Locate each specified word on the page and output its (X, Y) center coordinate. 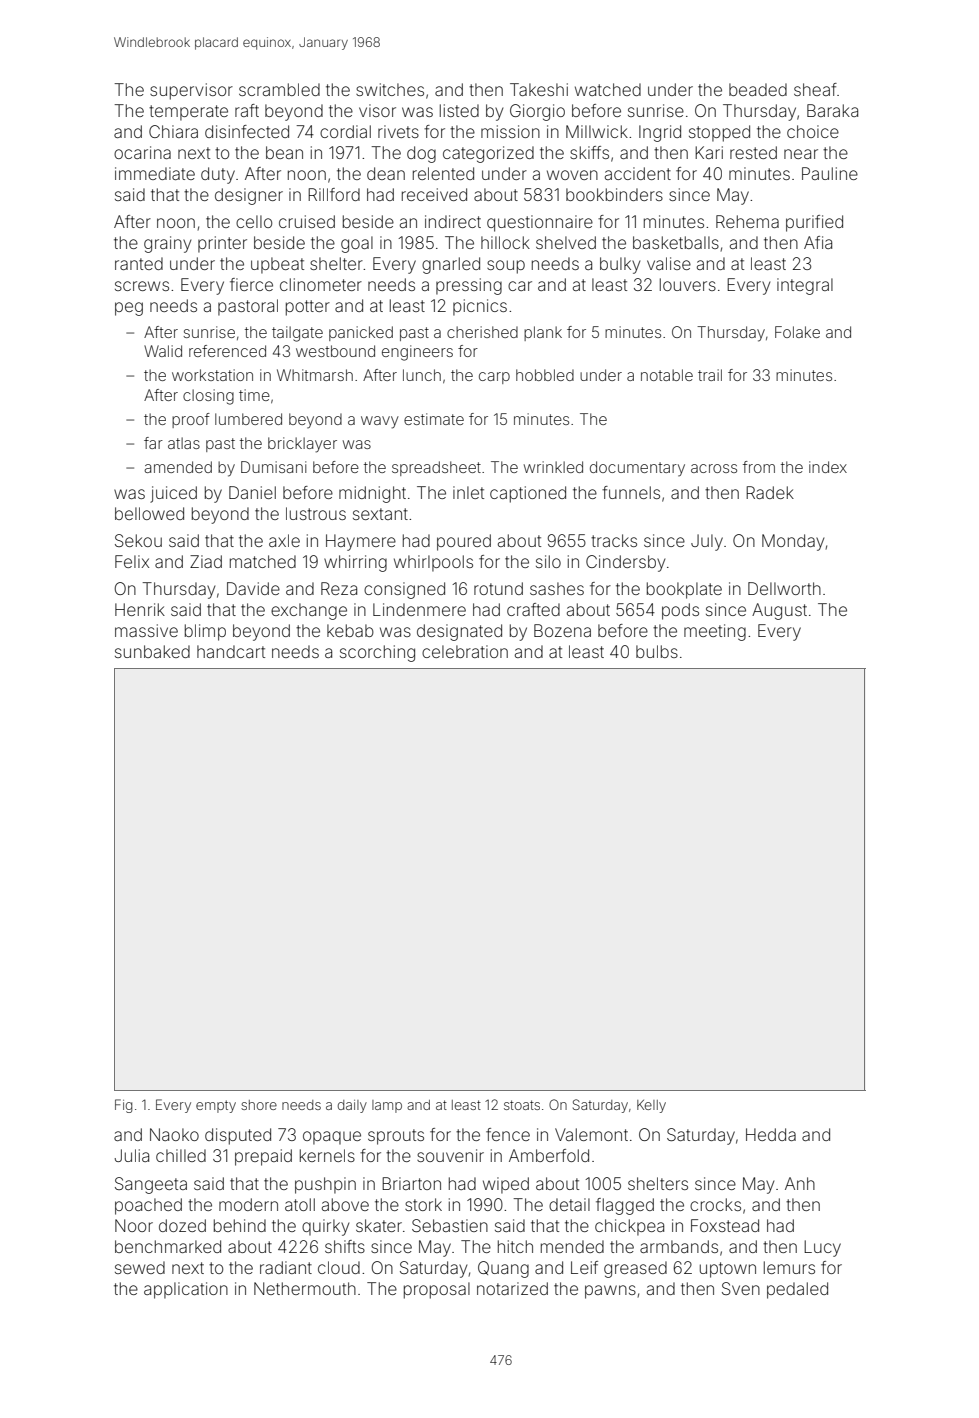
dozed (182, 1225)
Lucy (822, 1248)
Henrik (140, 609)
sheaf (815, 89)
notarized (512, 1288)
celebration (465, 651)
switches (390, 89)
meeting (715, 632)
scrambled (279, 89)
